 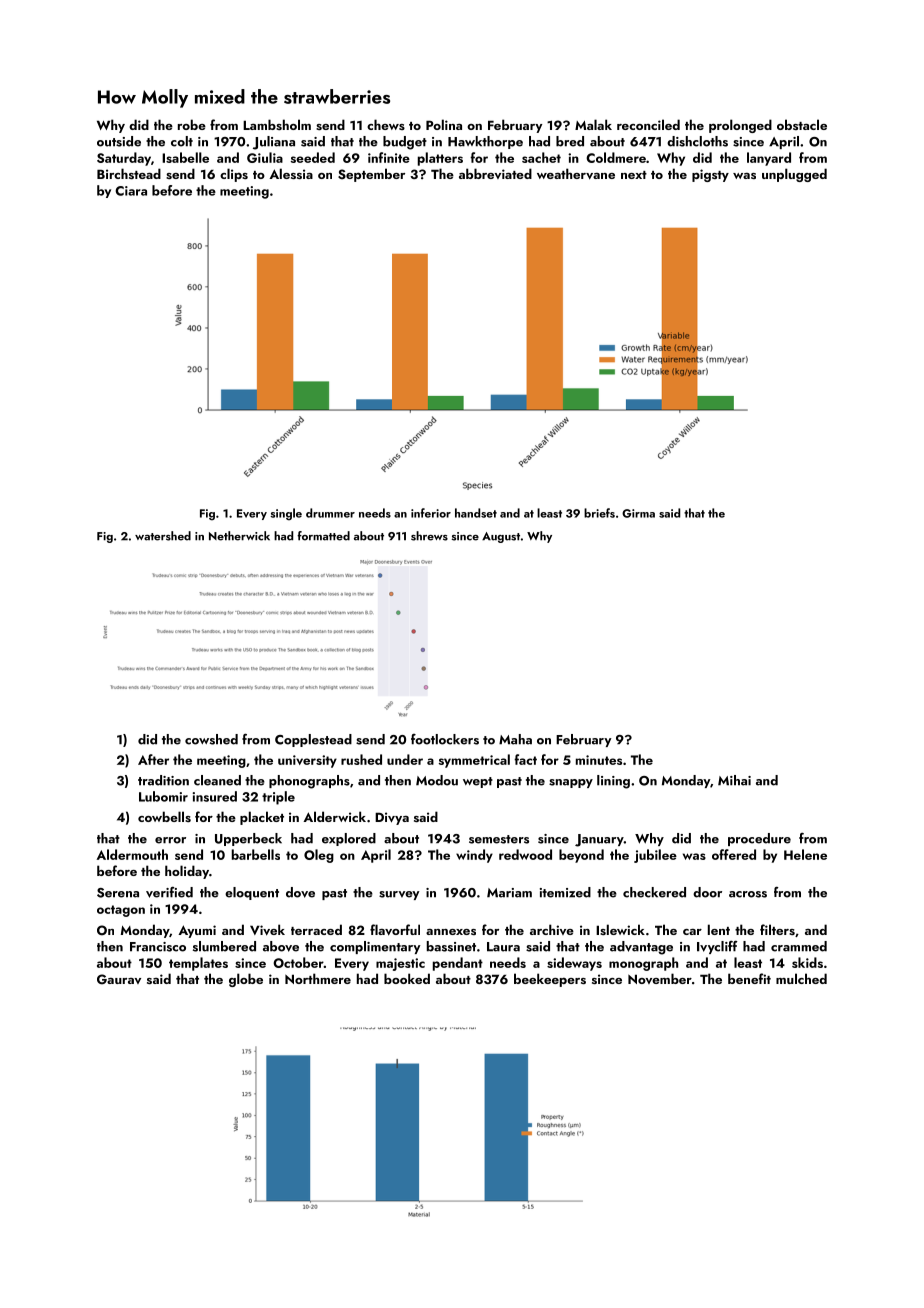 I want to click on inferior, so click(x=431, y=513).
